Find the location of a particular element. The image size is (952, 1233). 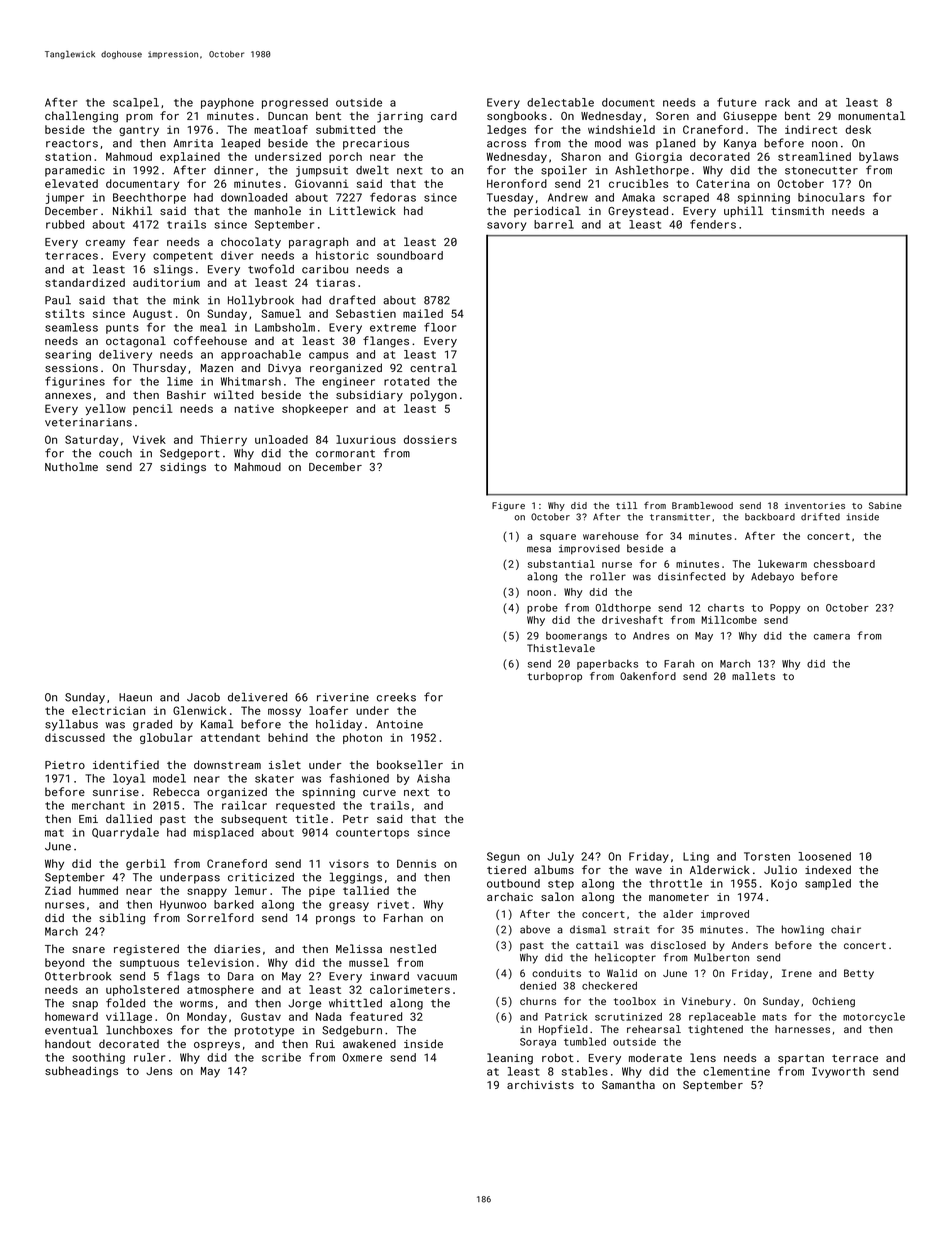

motorcycle is located at coordinates (874, 1017).
